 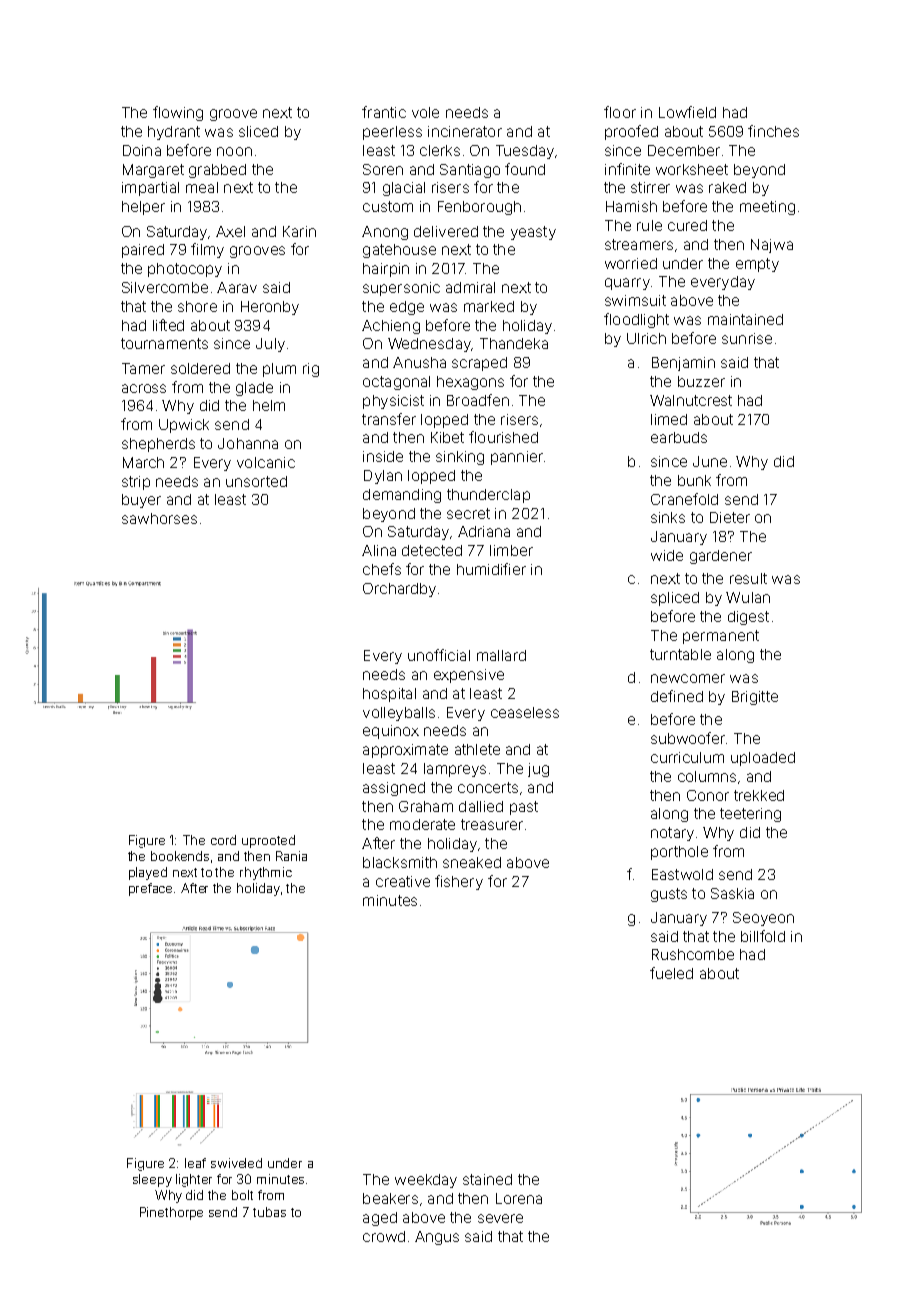 What do you see at coordinates (472, 862) in the screenshot?
I see `sneaked` at bounding box center [472, 862].
